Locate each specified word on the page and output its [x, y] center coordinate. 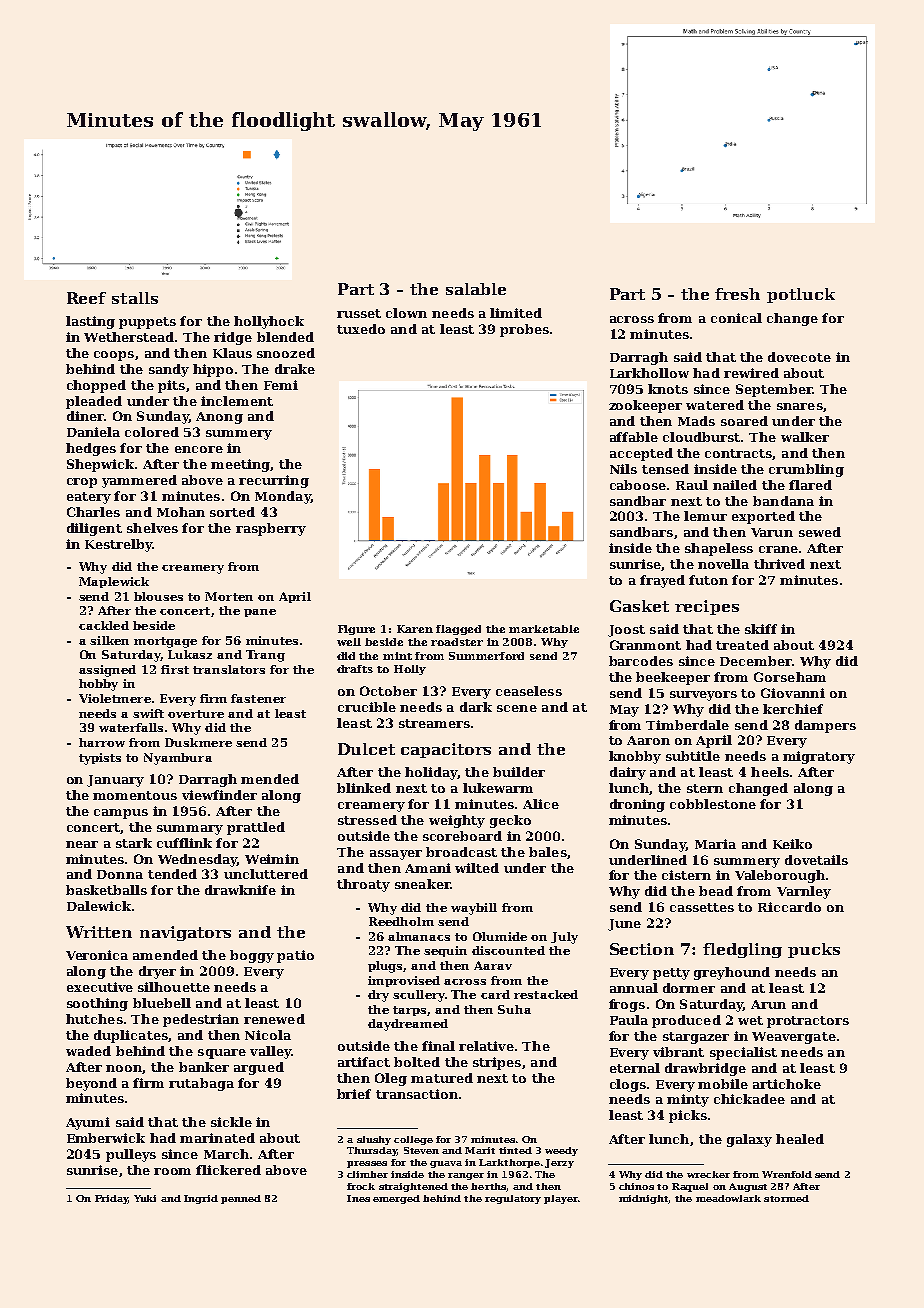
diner [85, 416]
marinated [217, 1138]
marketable [544, 629]
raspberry [271, 529]
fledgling [742, 950]
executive [100, 987]
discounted [508, 950]
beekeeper [673, 678]
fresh [737, 294]
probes [524, 330]
